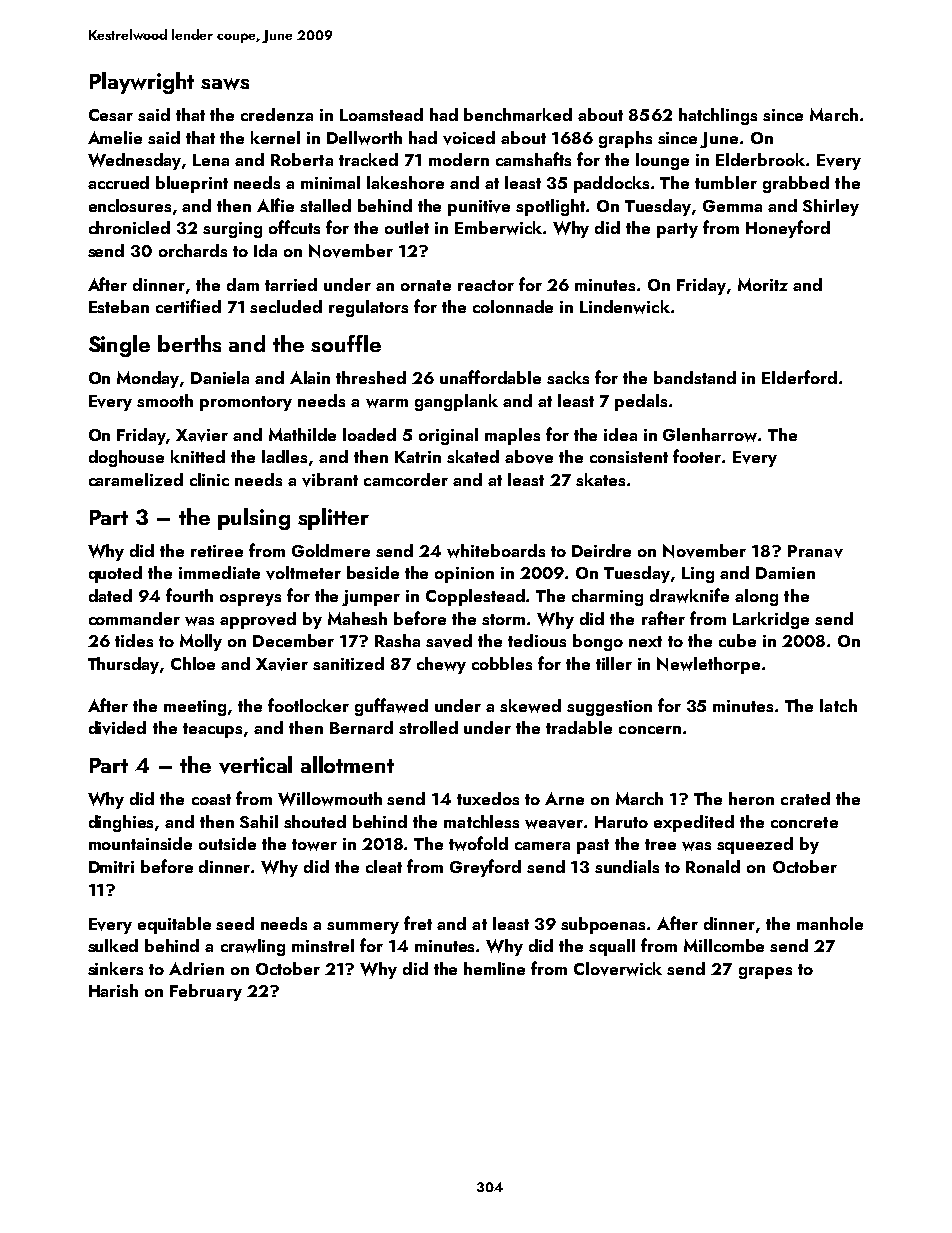  Describe the element at coordinates (625, 139) in the document. I see `graphs` at that location.
